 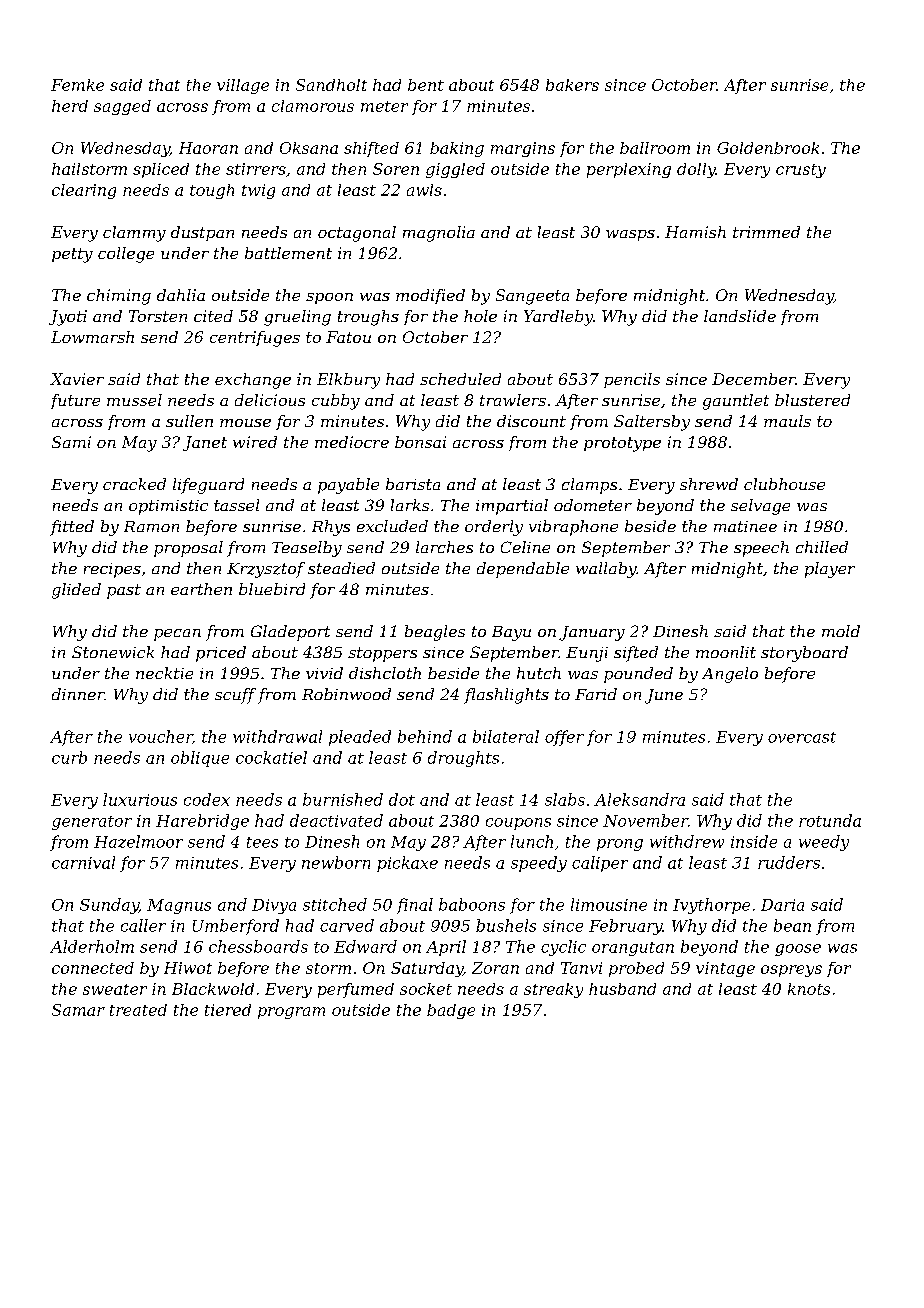 I want to click on Haoran, so click(x=208, y=148).
